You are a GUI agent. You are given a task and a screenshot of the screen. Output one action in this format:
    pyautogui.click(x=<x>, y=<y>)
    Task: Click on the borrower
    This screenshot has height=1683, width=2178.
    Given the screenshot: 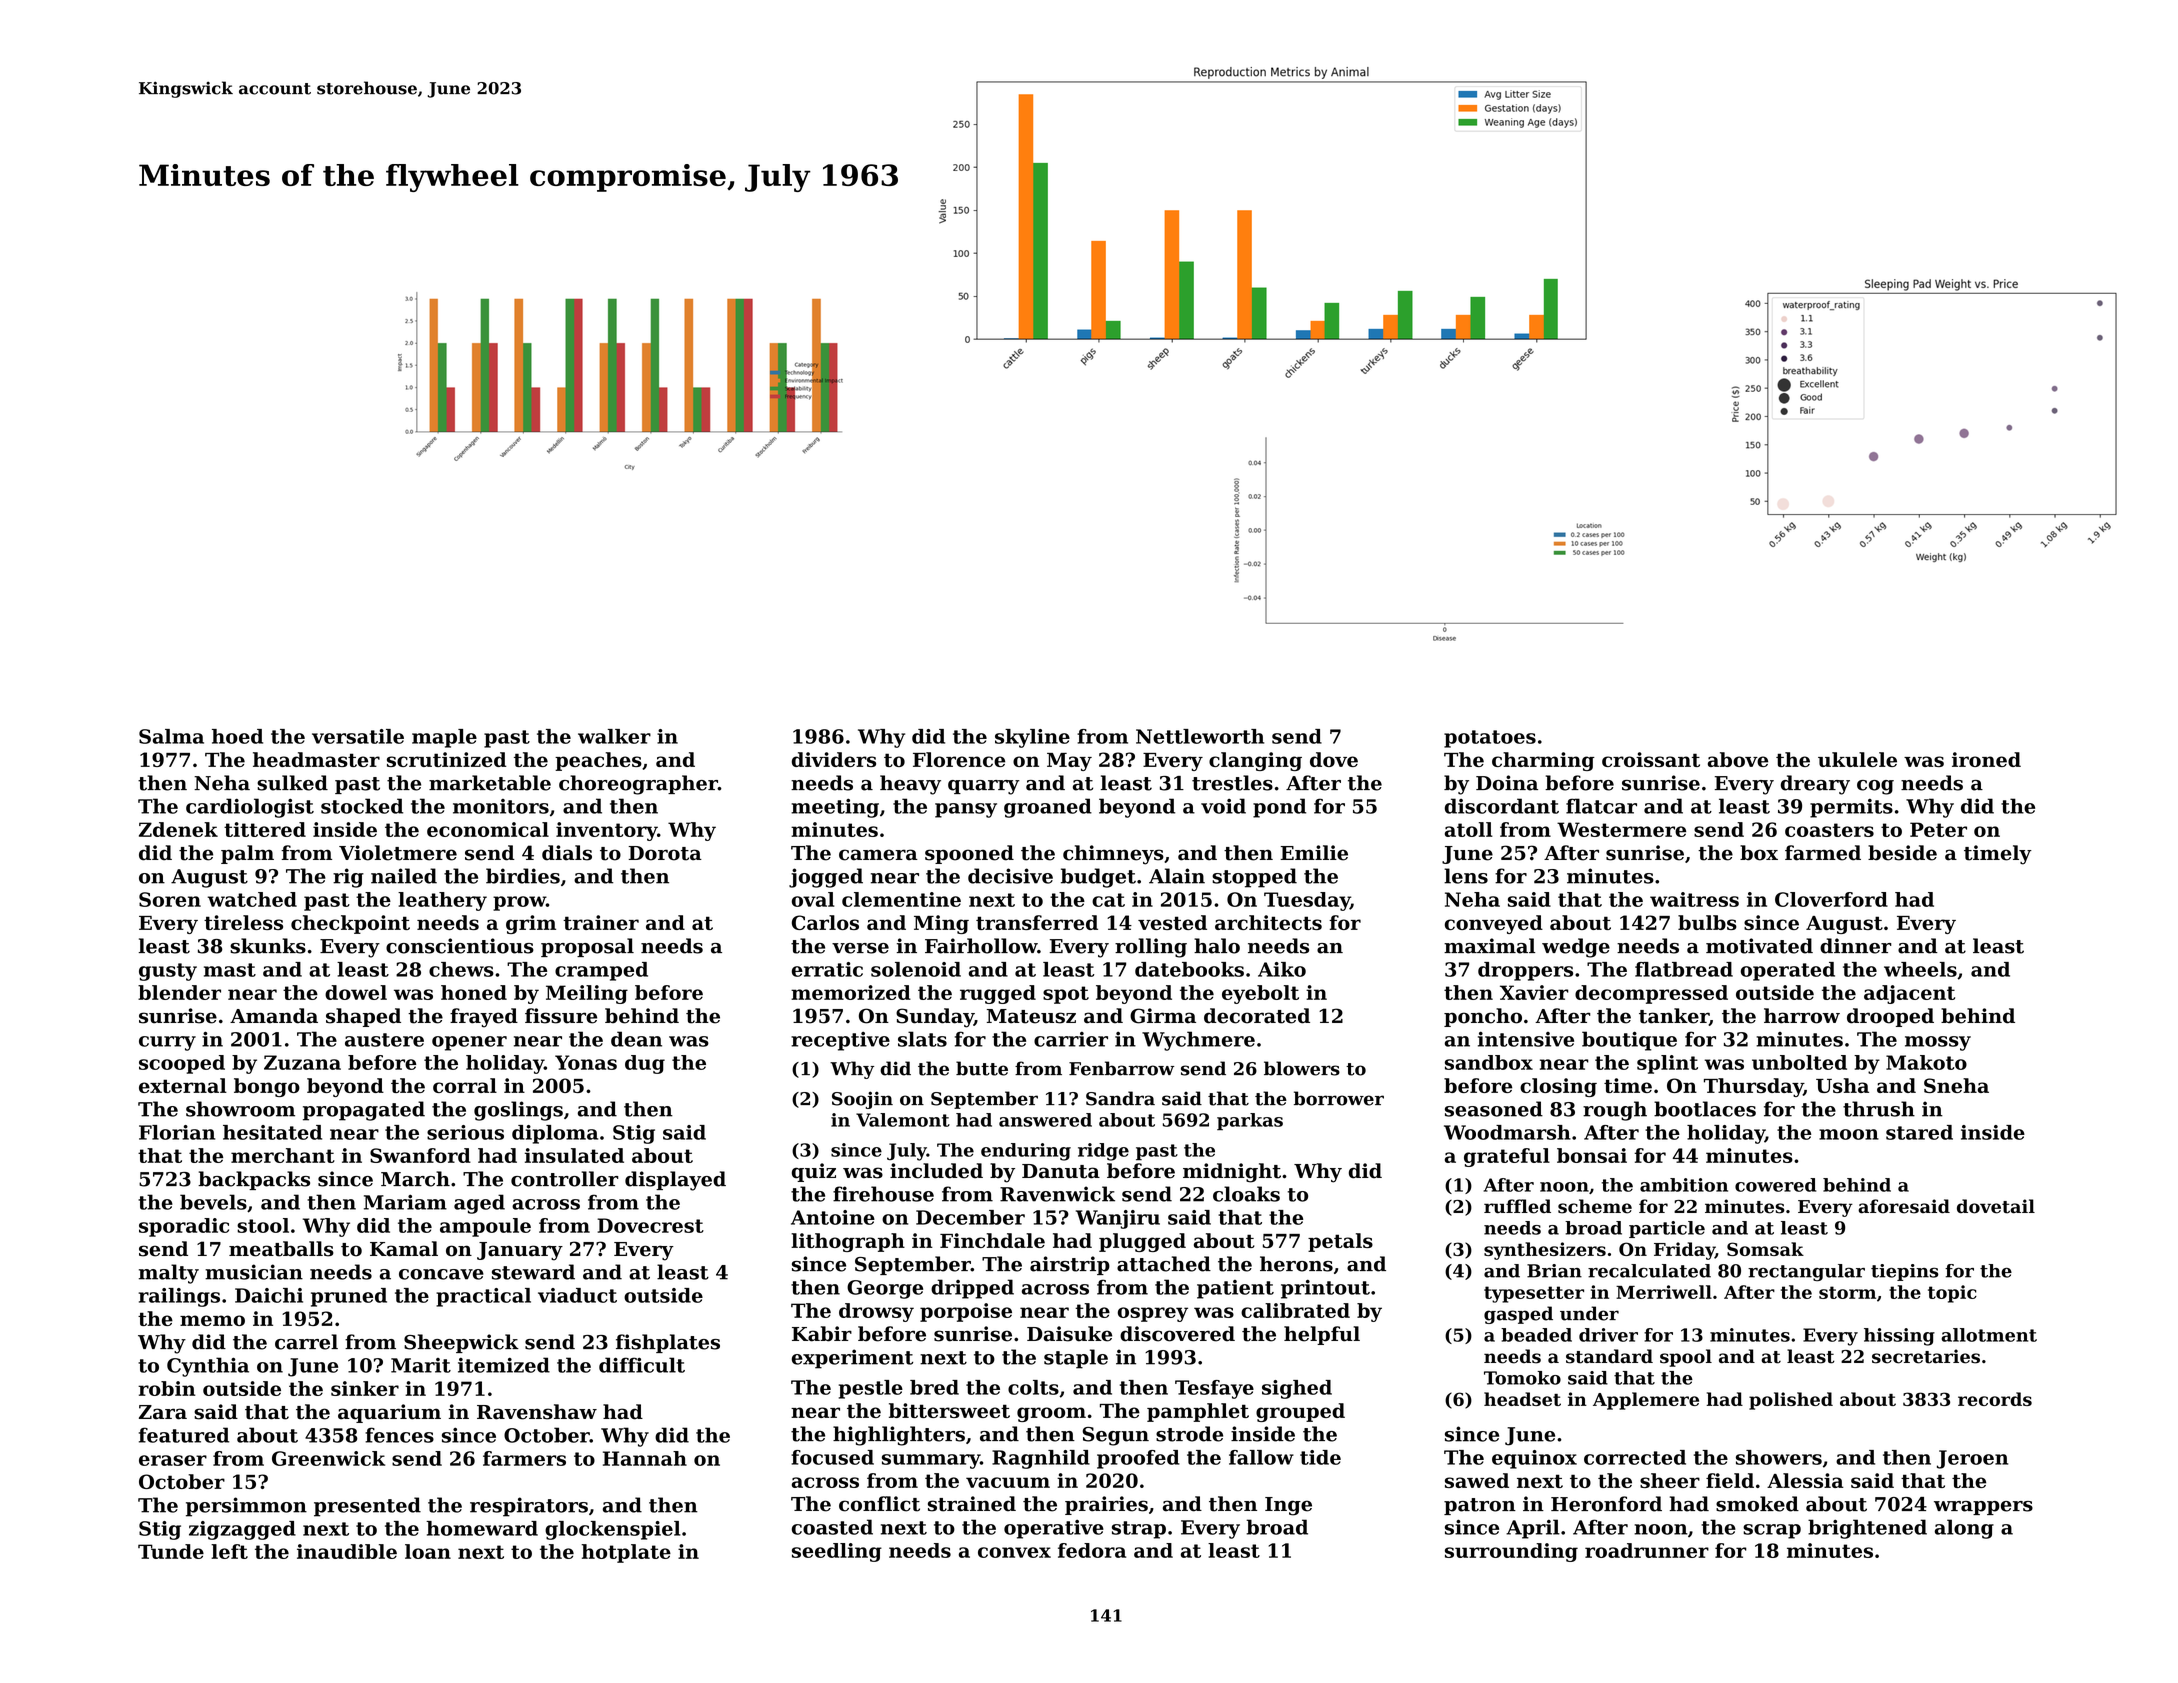 What is the action you would take?
    pyautogui.click(x=1339, y=1098)
